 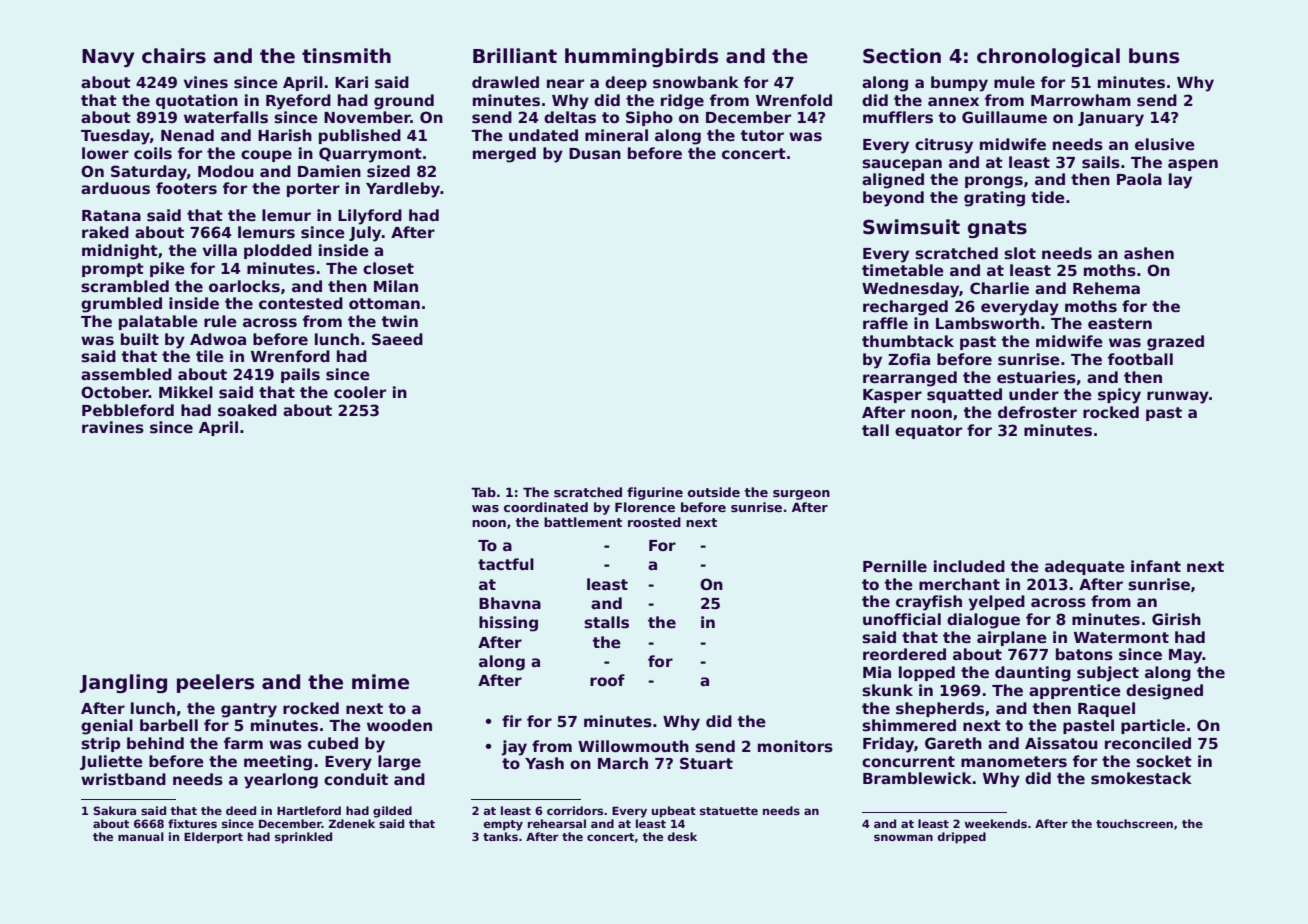 What do you see at coordinates (654, 522) in the screenshot?
I see `roosted` at bounding box center [654, 522].
